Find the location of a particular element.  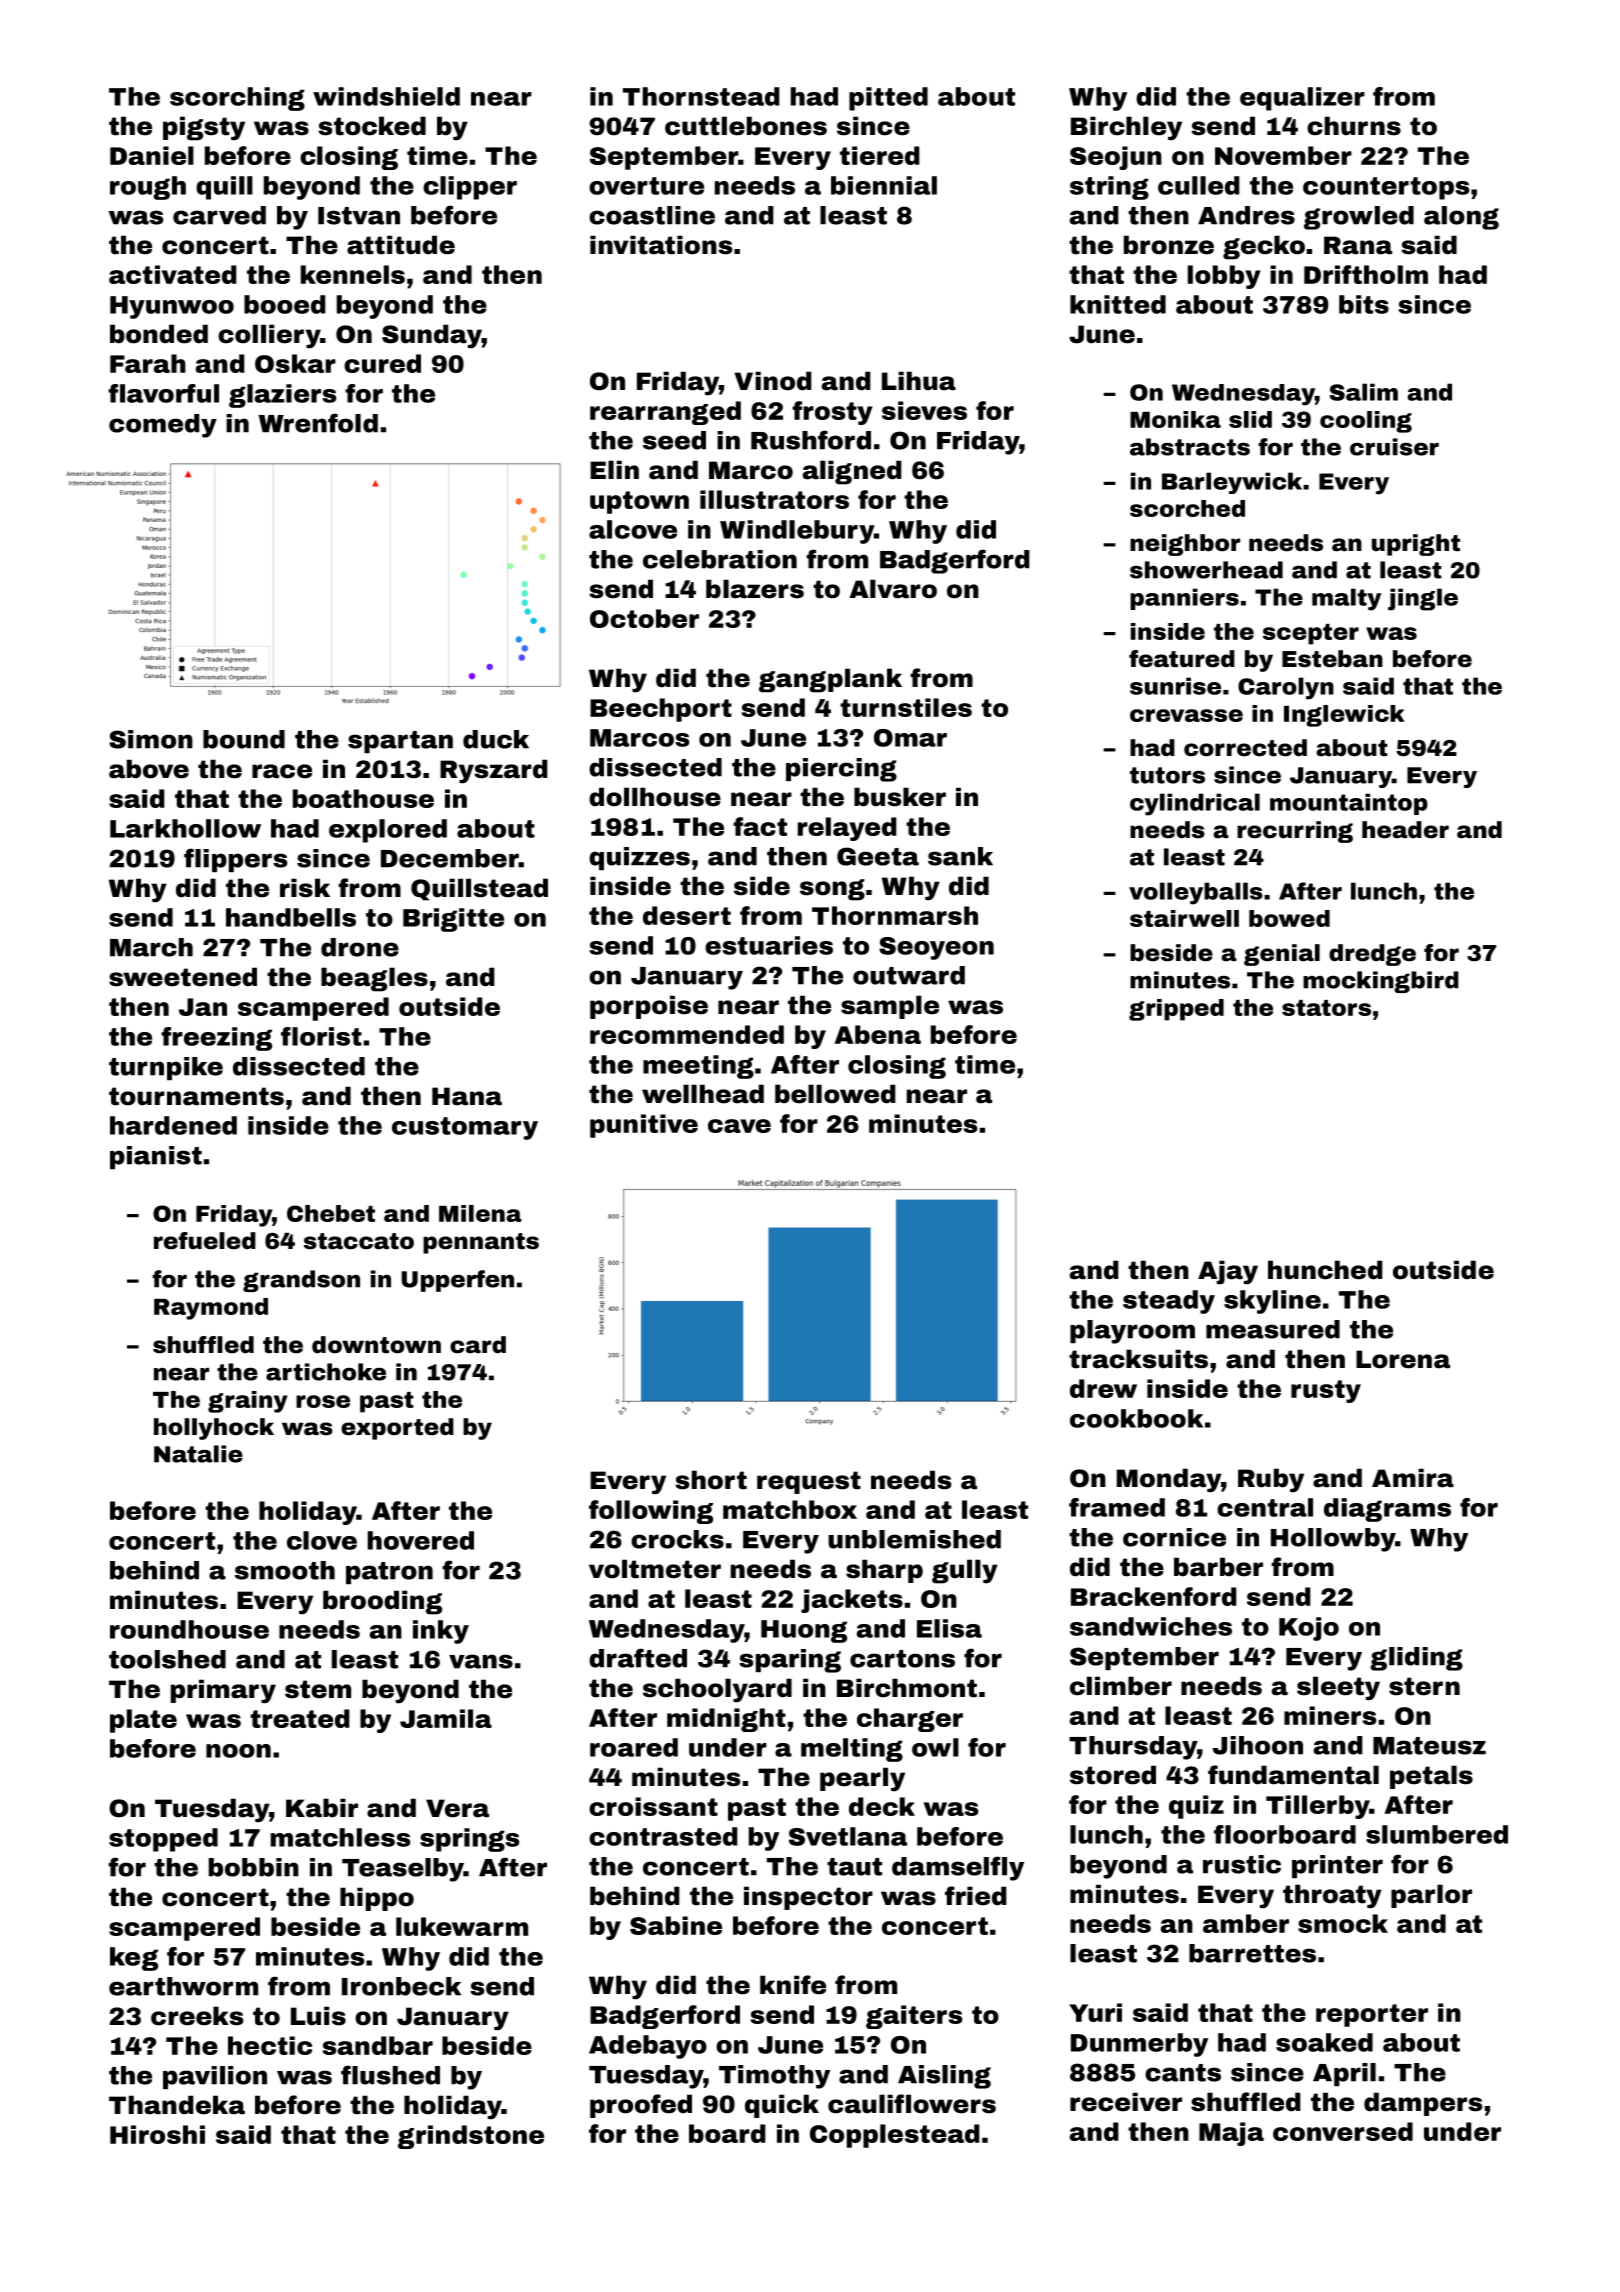

Lihua is located at coordinates (919, 381).
